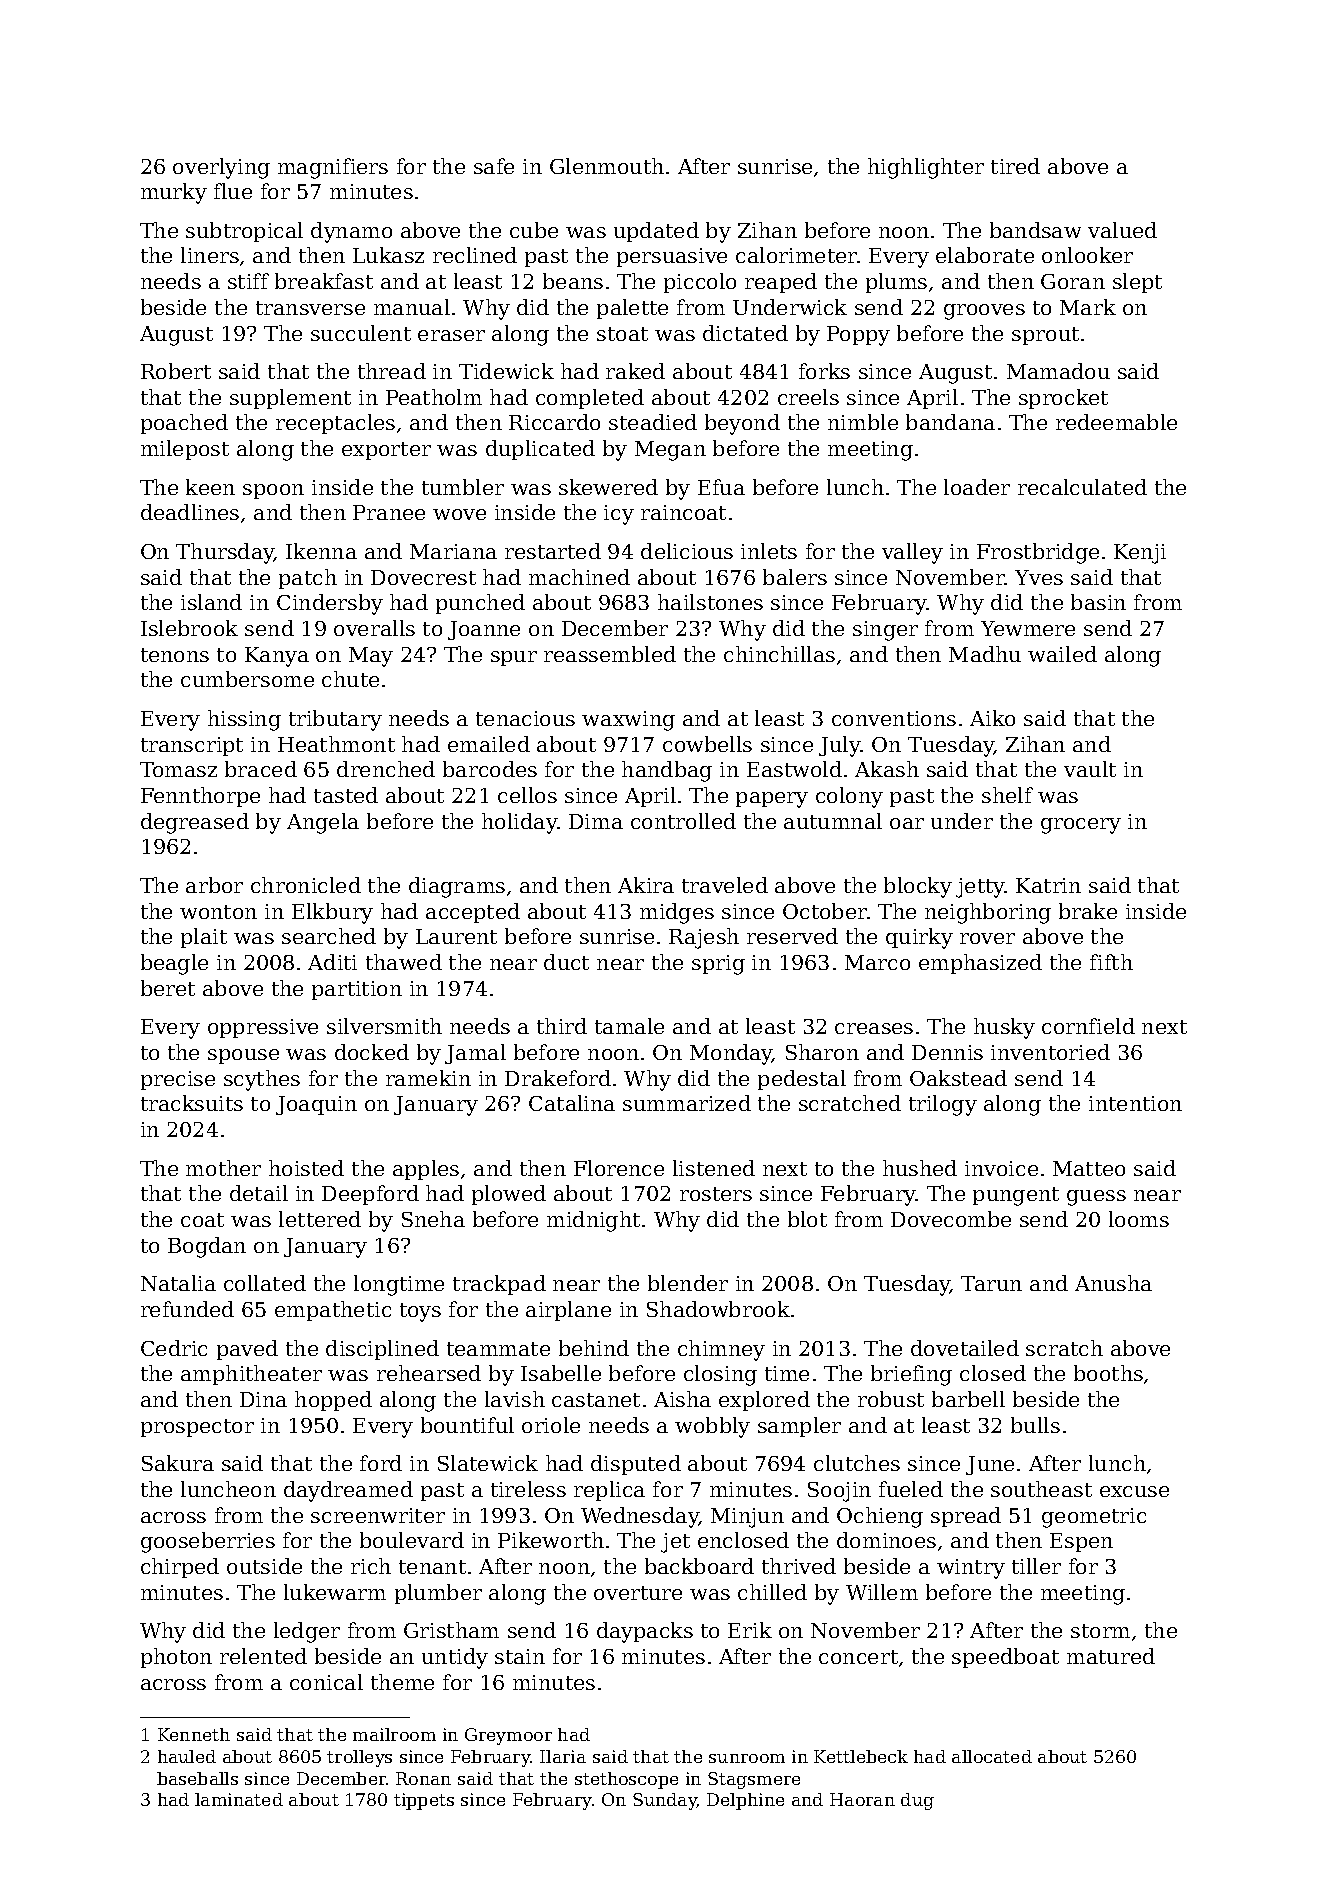  What do you see at coordinates (992, 1756) in the image?
I see `allocated` at bounding box center [992, 1756].
